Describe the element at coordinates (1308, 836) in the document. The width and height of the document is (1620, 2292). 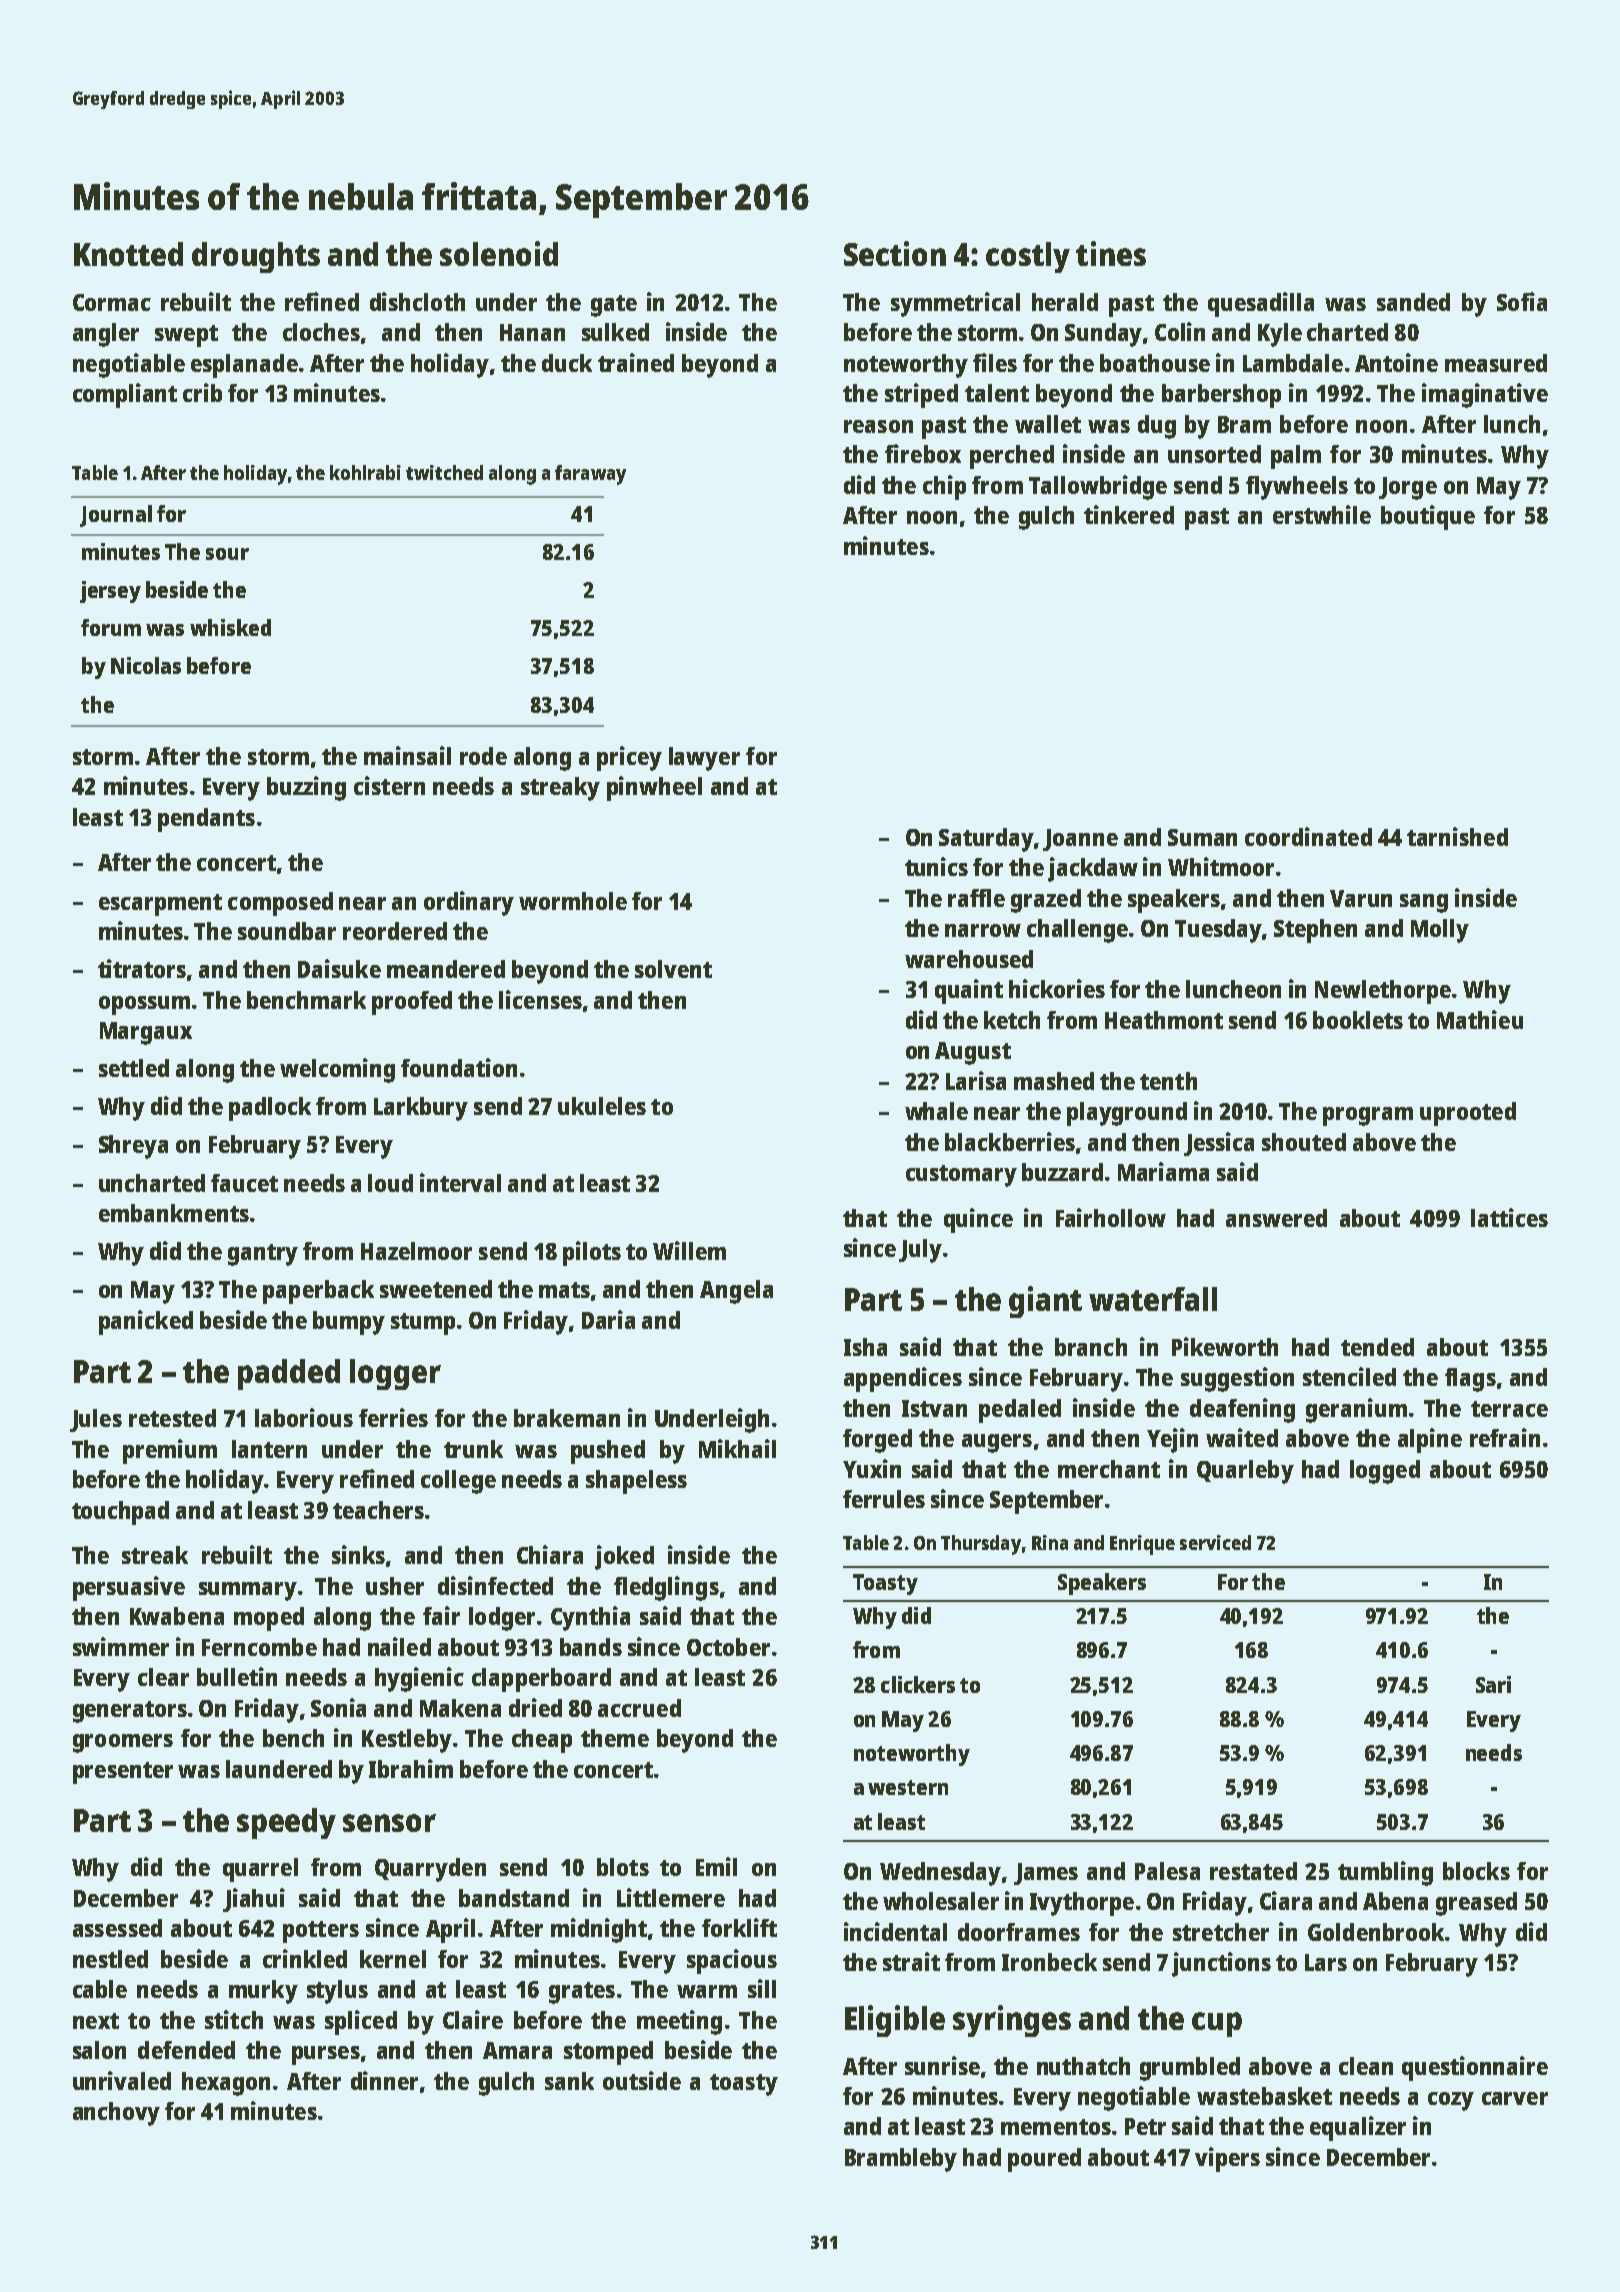
I see `coordinated` at that location.
